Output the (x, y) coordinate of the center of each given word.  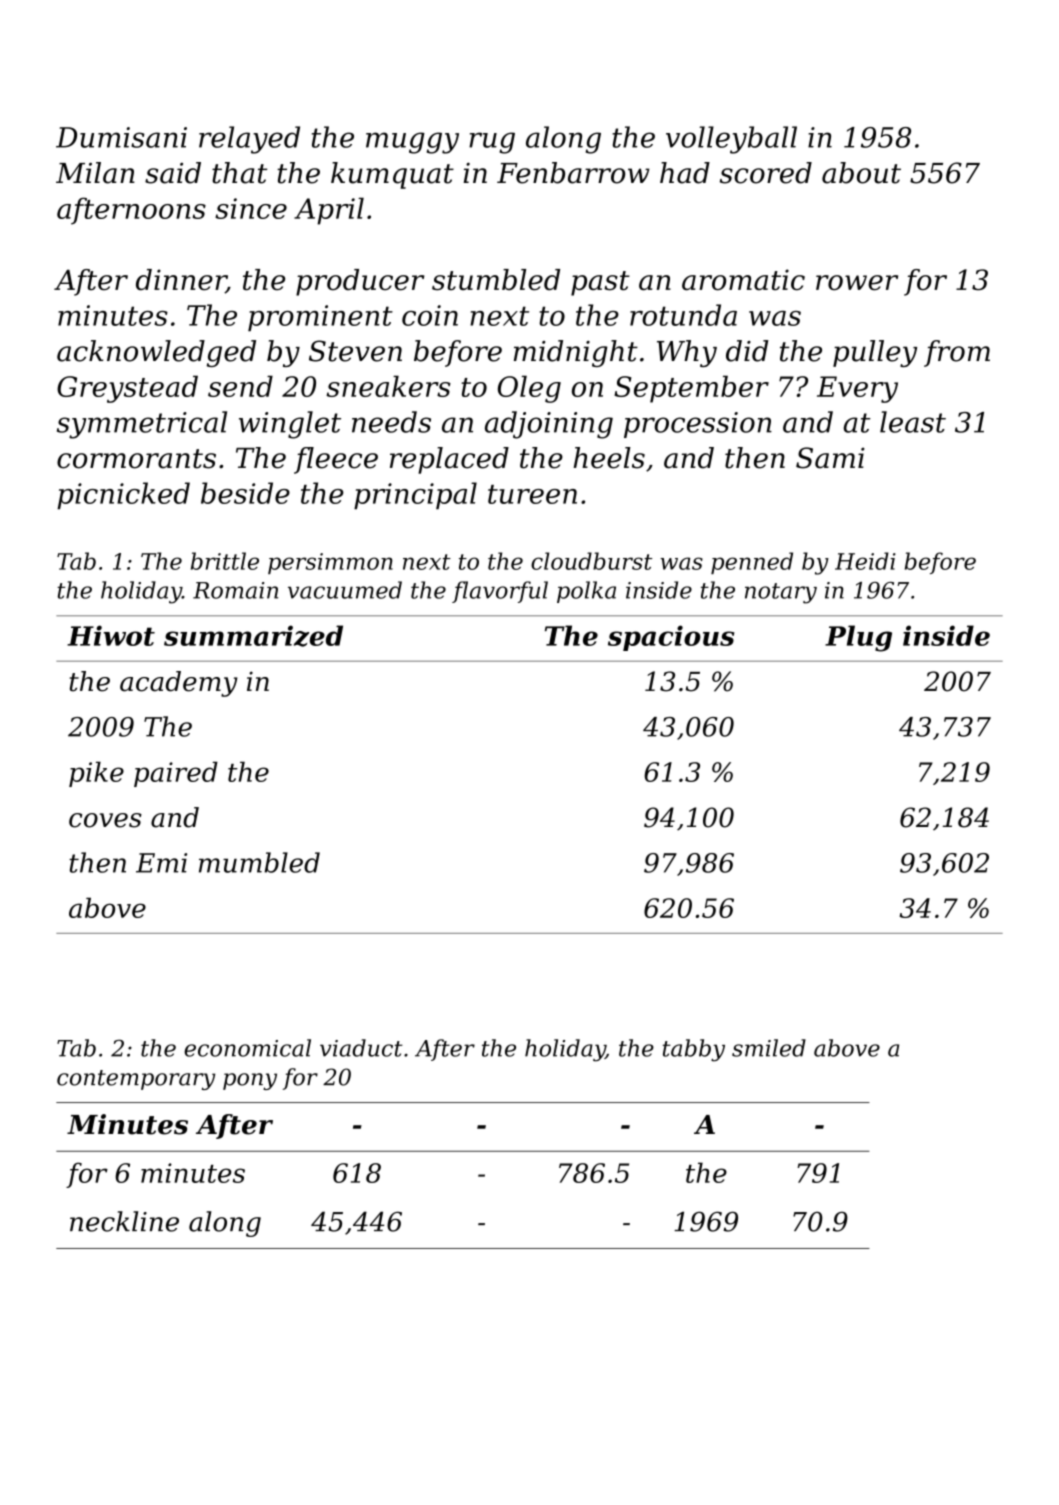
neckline (124, 1221)
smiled (769, 1048)
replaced (449, 460)
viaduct (361, 1048)
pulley (875, 353)
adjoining (549, 425)
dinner (181, 281)
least (913, 422)
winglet (290, 425)
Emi (161, 863)
